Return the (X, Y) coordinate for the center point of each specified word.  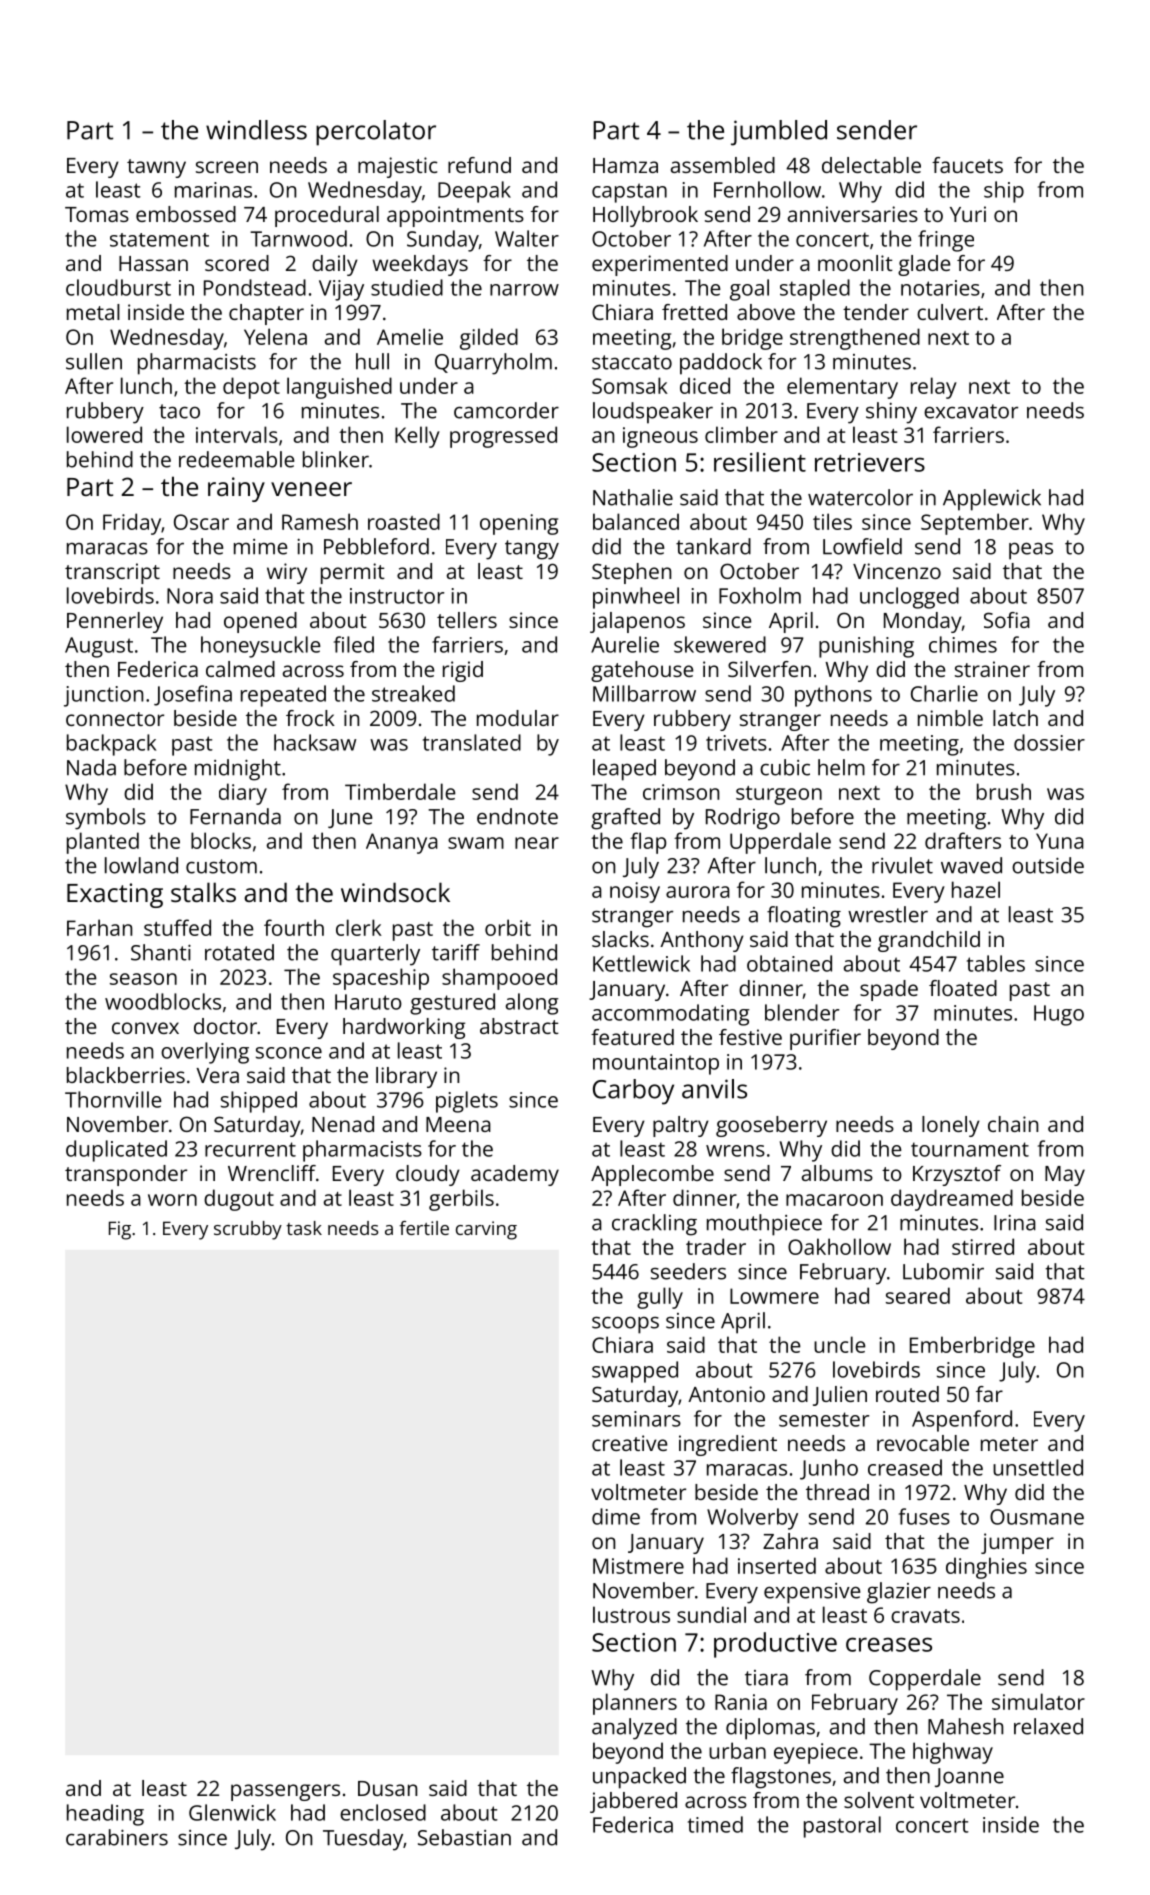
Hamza (625, 165)
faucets (967, 165)
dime (616, 1516)
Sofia (1007, 620)
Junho (829, 1469)
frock (310, 718)
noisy (635, 892)
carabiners (117, 1837)
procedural (327, 216)
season (143, 979)
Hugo (1059, 1015)
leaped (624, 770)
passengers (285, 1792)
